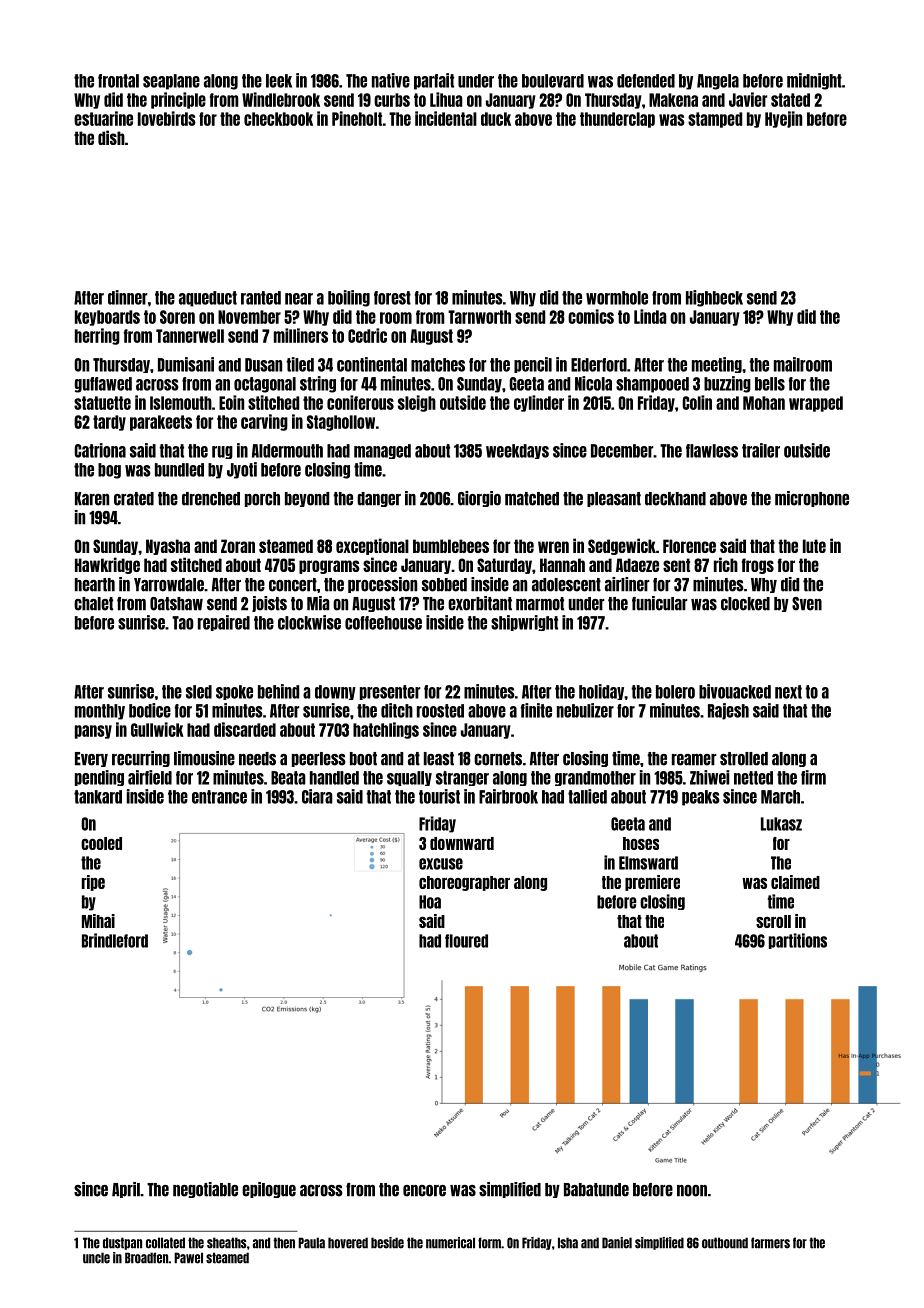 The height and width of the screenshot is (1308, 924). Describe the element at coordinates (269, 1190) in the screenshot. I see `epilogue` at that location.
